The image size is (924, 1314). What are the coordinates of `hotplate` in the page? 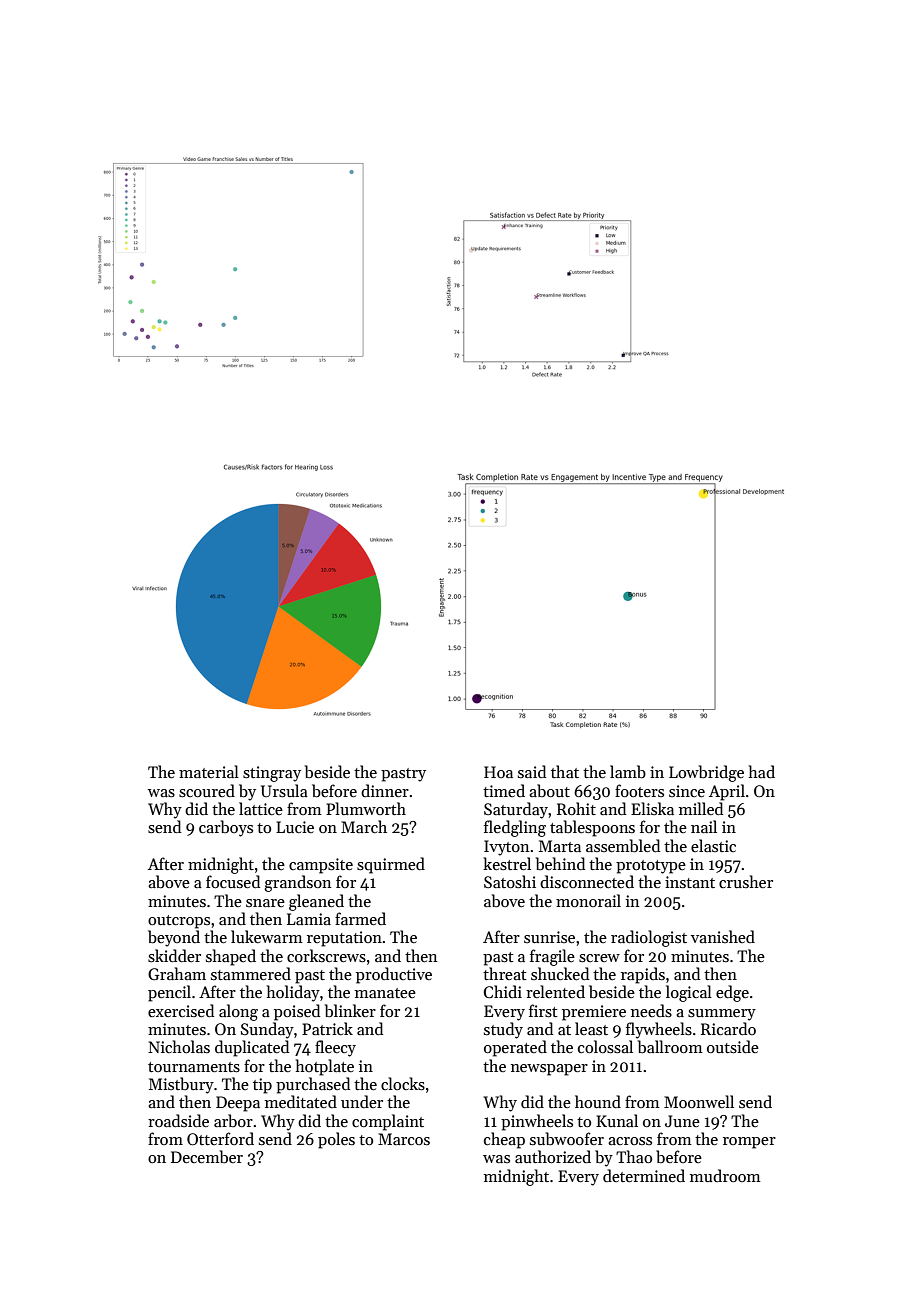 It's located at (325, 1067).
